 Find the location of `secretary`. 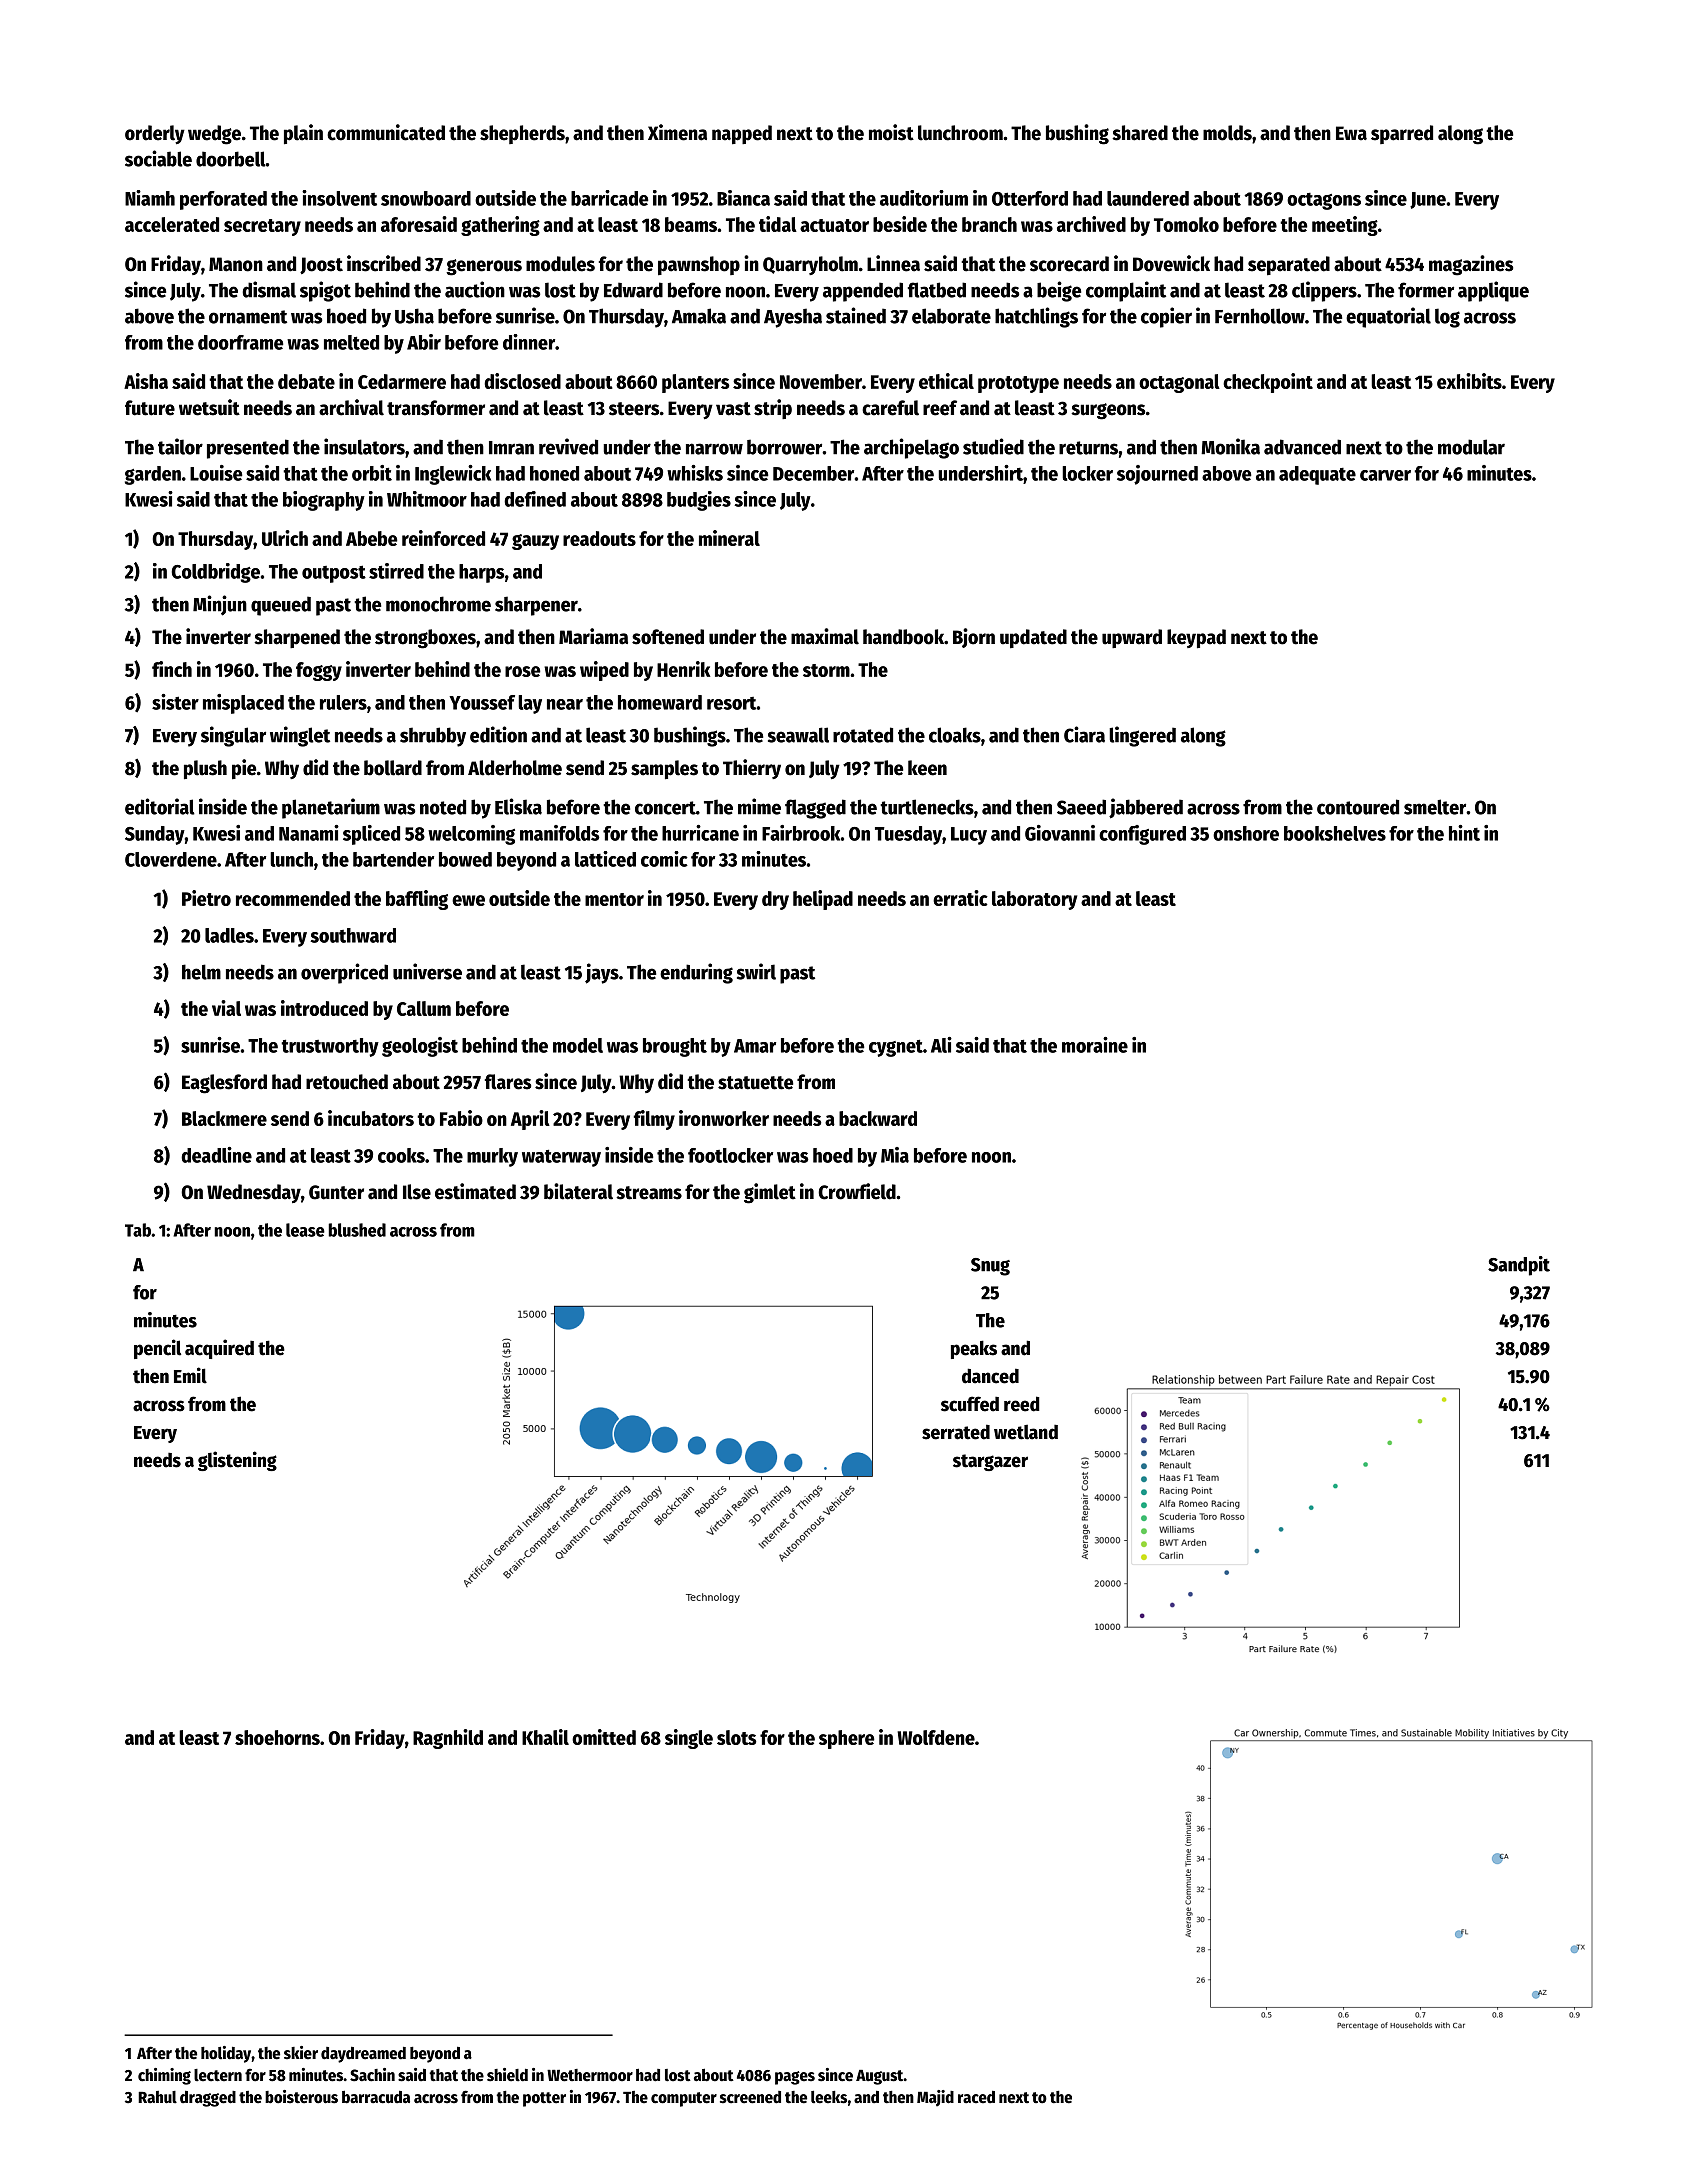

secretary is located at coordinates (262, 227).
